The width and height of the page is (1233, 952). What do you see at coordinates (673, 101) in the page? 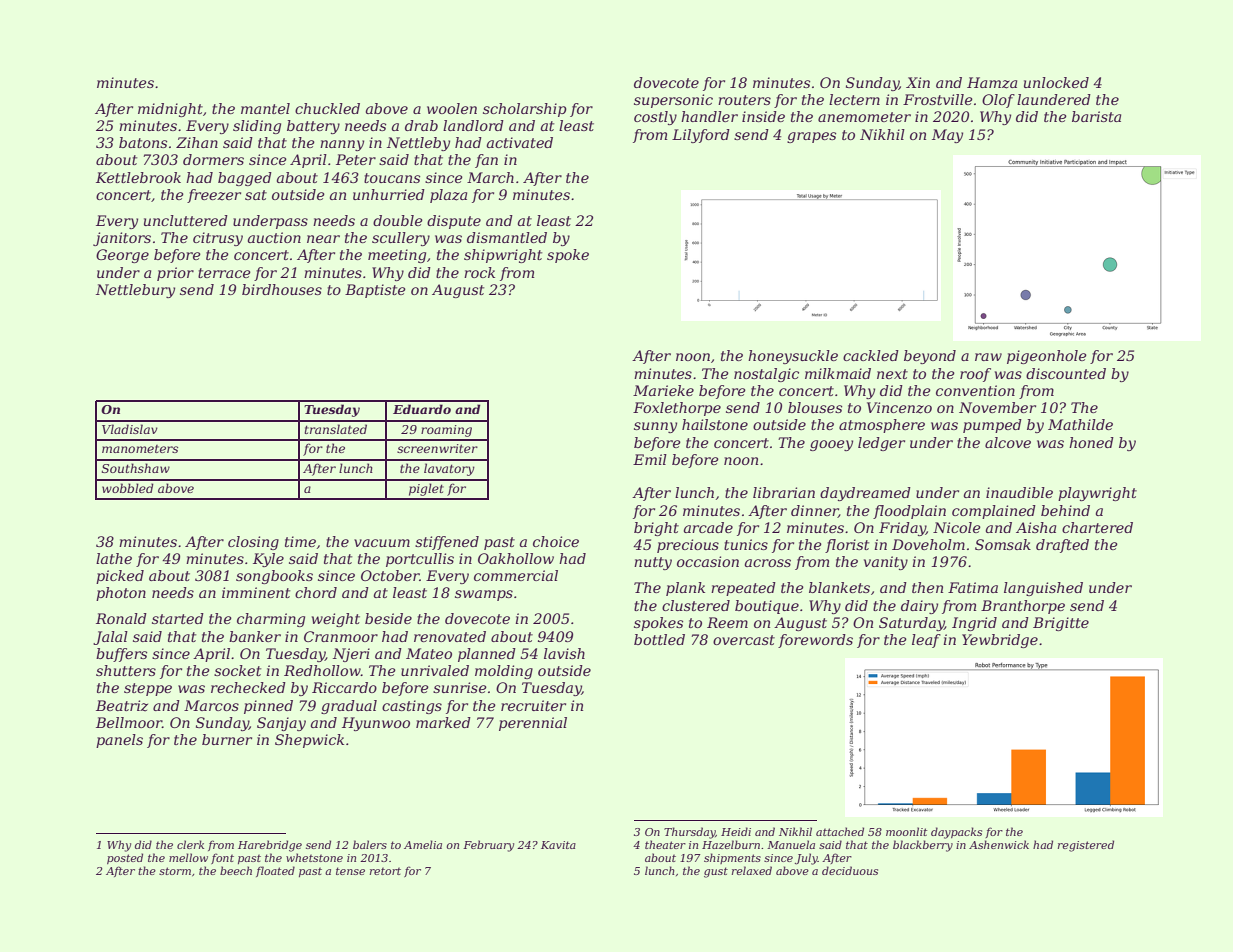
I see `supersonic` at bounding box center [673, 101].
